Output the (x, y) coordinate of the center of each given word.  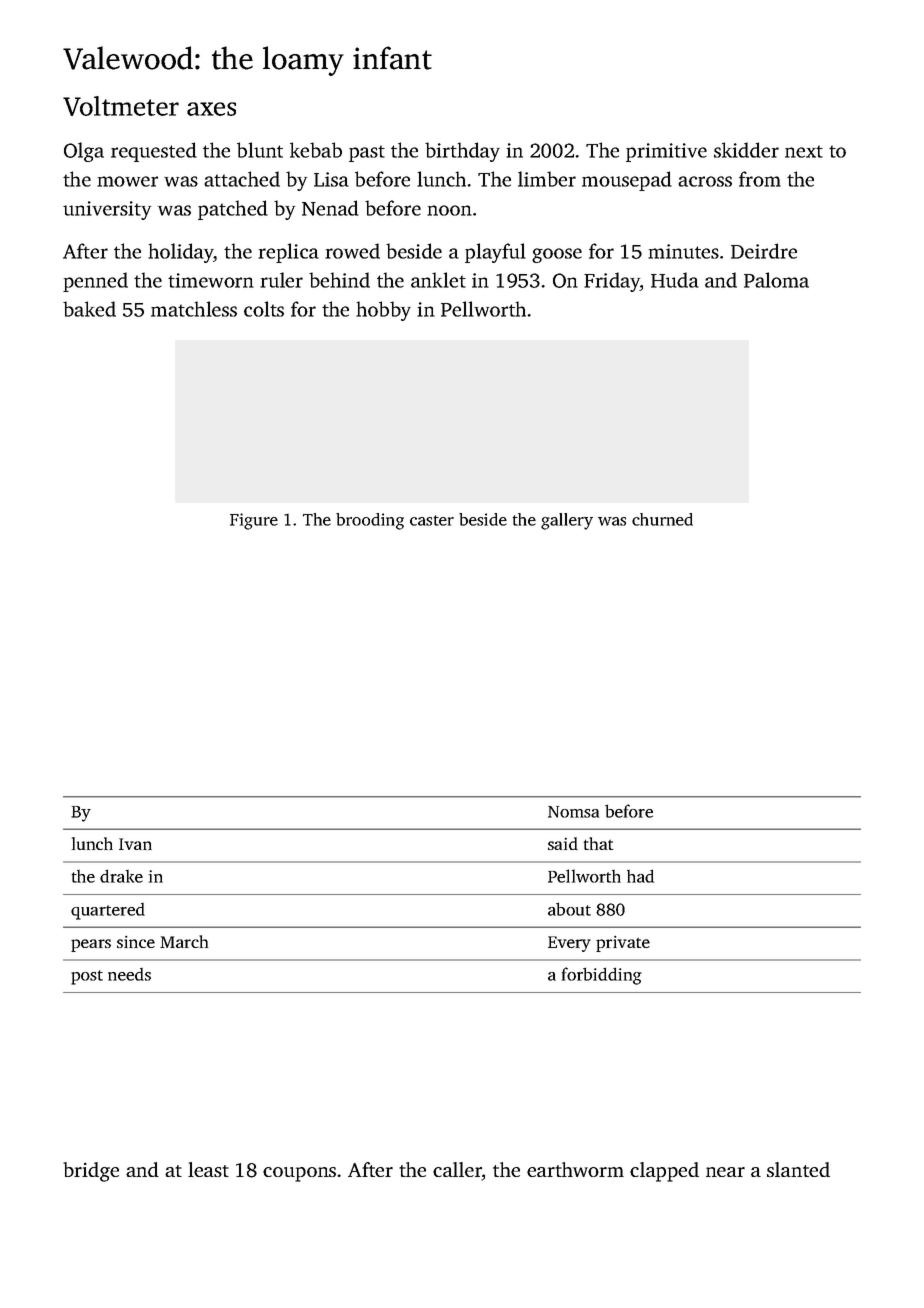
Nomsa (573, 812)
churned (662, 519)
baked (89, 309)
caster (432, 520)
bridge (91, 1172)
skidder (746, 150)
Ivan (135, 844)
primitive (666, 152)
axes (211, 109)
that (598, 843)
